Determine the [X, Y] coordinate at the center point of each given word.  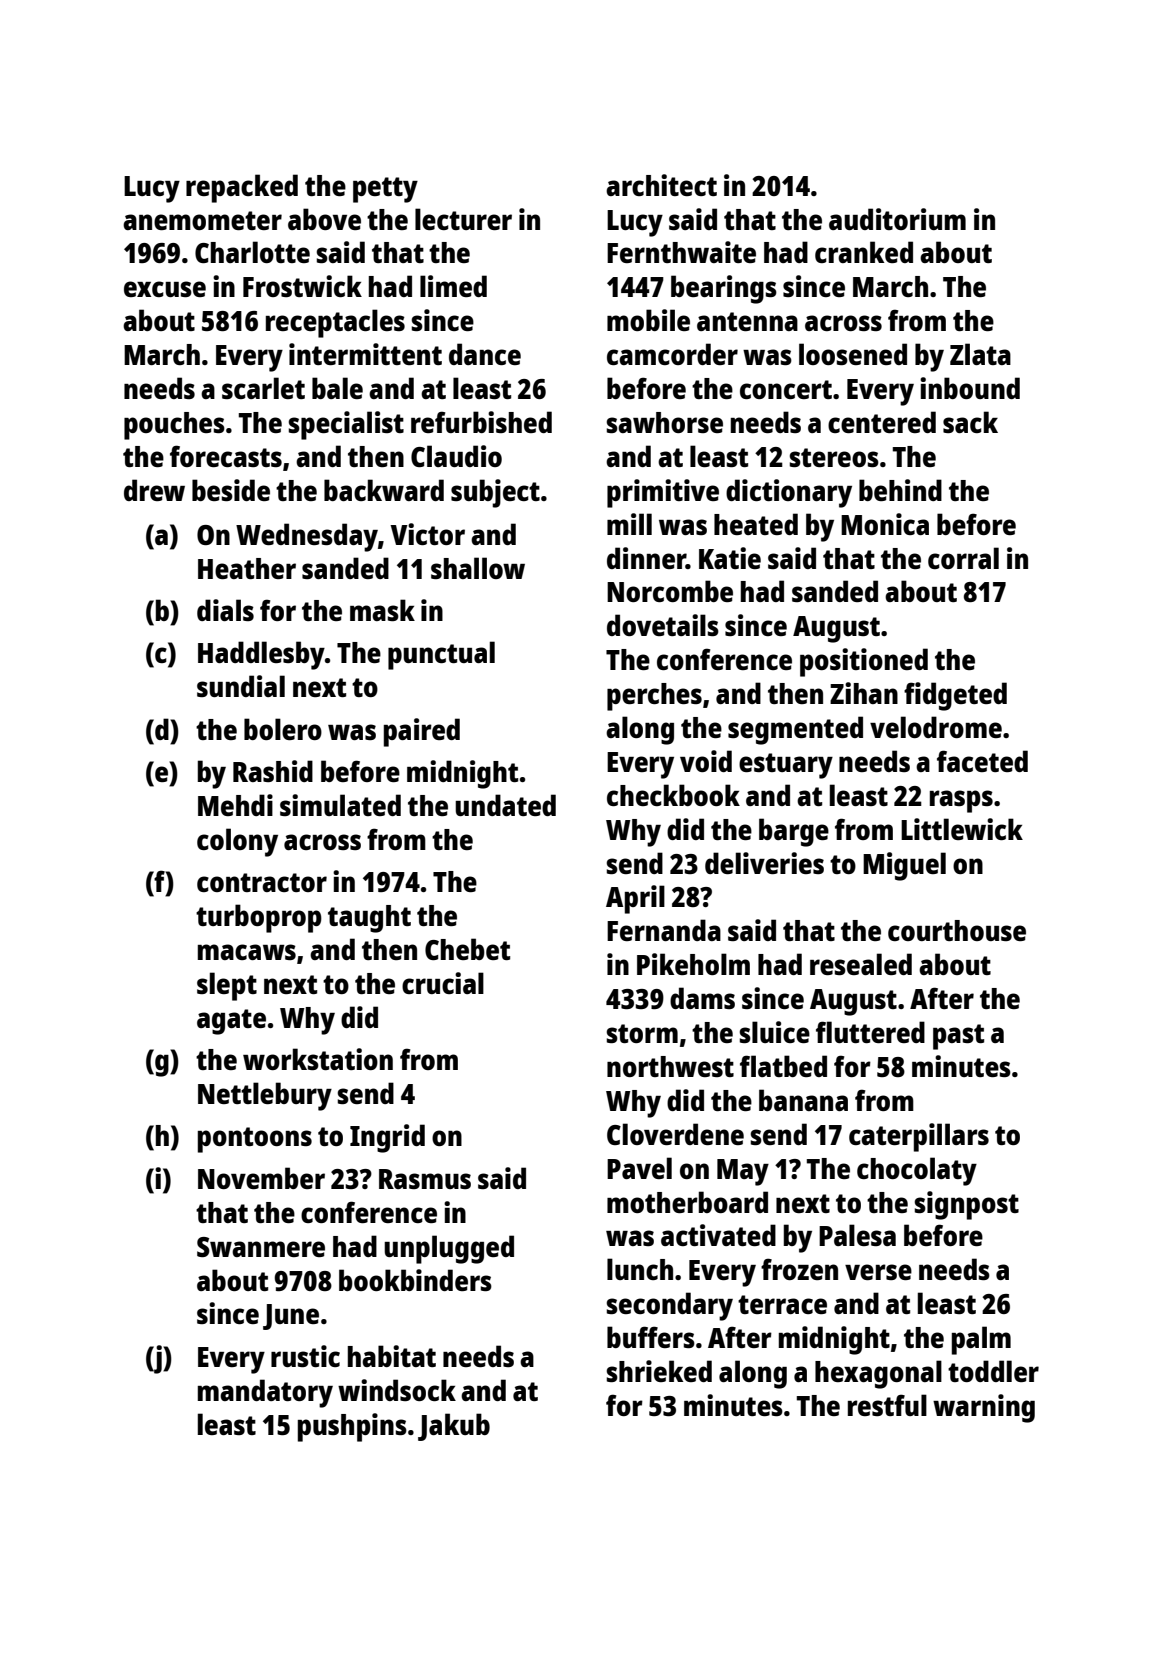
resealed [861, 964]
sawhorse [665, 422]
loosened [853, 354]
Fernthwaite [681, 252]
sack [970, 422]
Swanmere [261, 1247]
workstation [318, 1059]
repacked [242, 188]
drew [154, 490]
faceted [982, 761]
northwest [670, 1066]
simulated [340, 805]
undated [505, 805]
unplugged [449, 1249]
